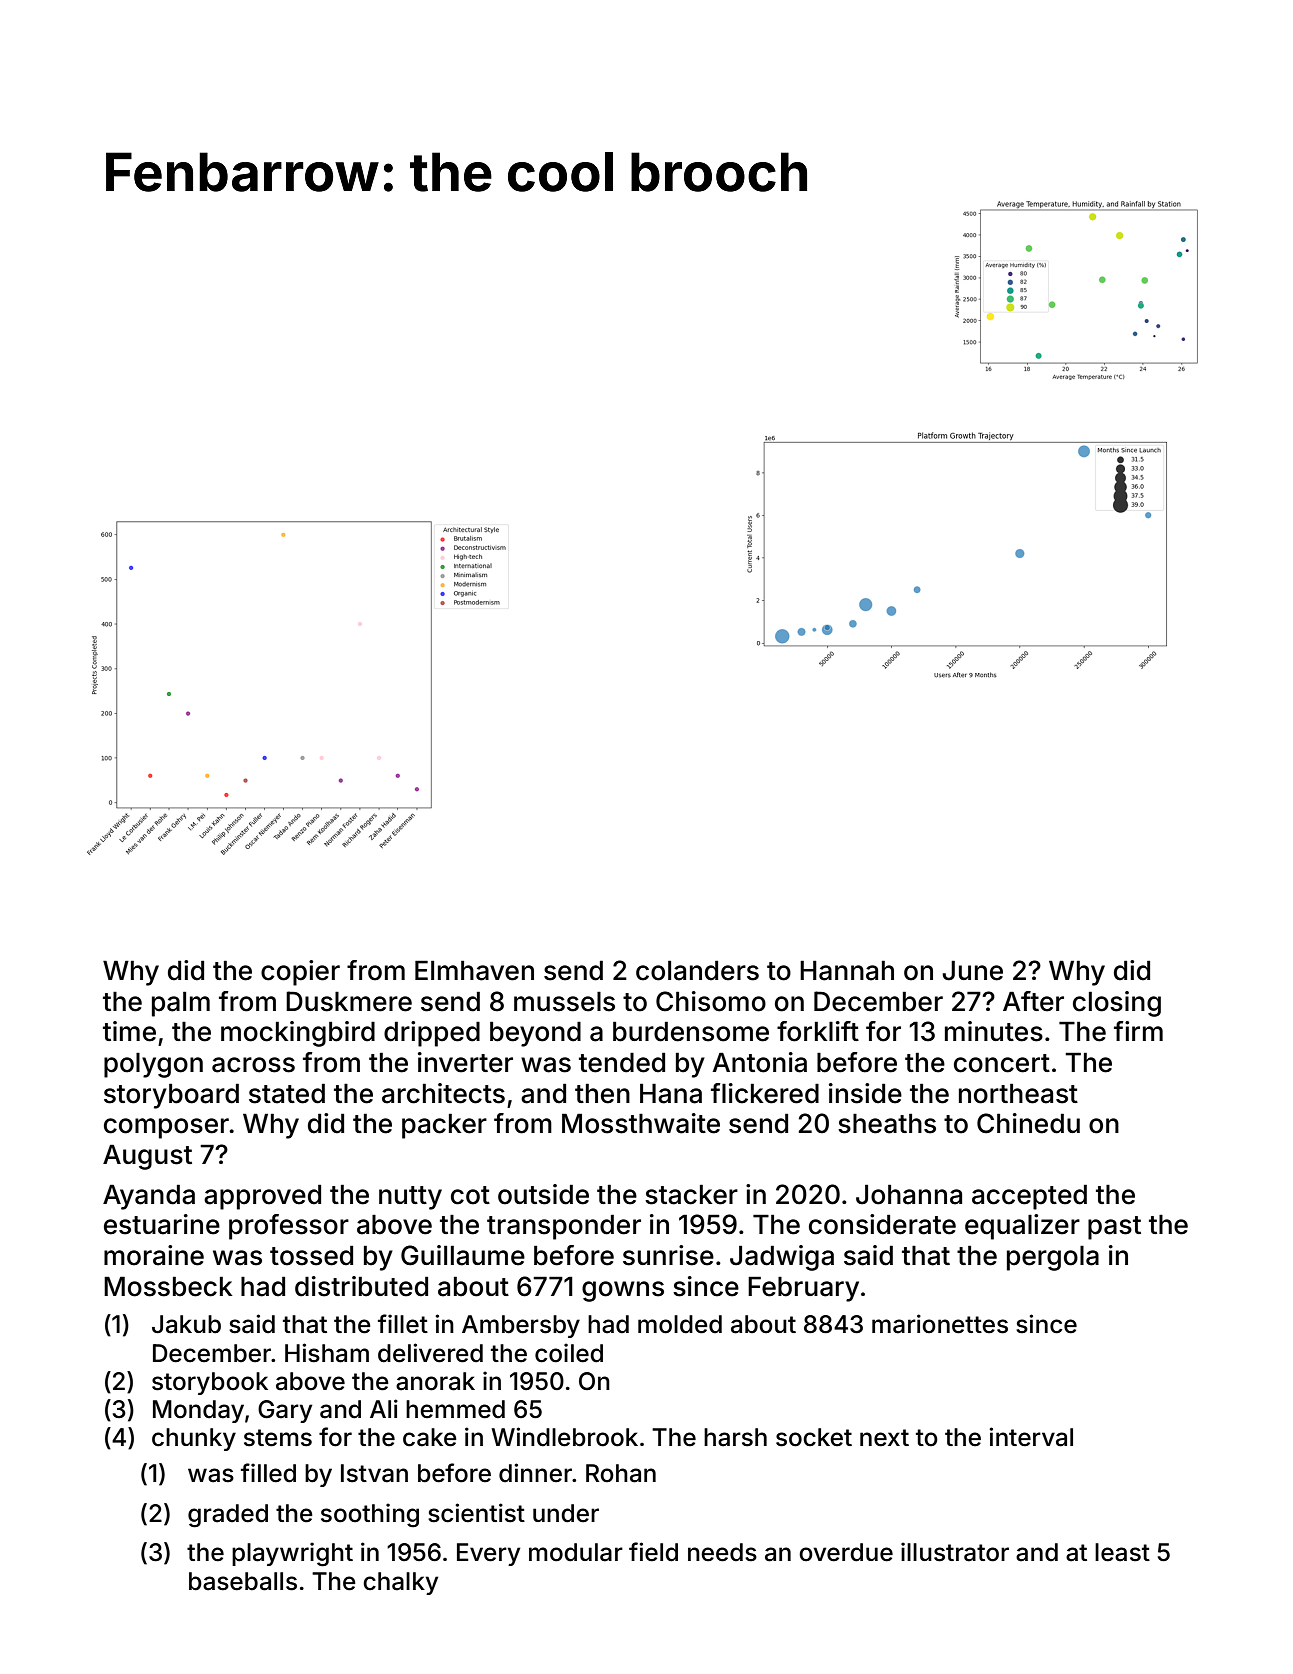  What do you see at coordinates (361, 1286) in the document?
I see `distributed` at bounding box center [361, 1286].
